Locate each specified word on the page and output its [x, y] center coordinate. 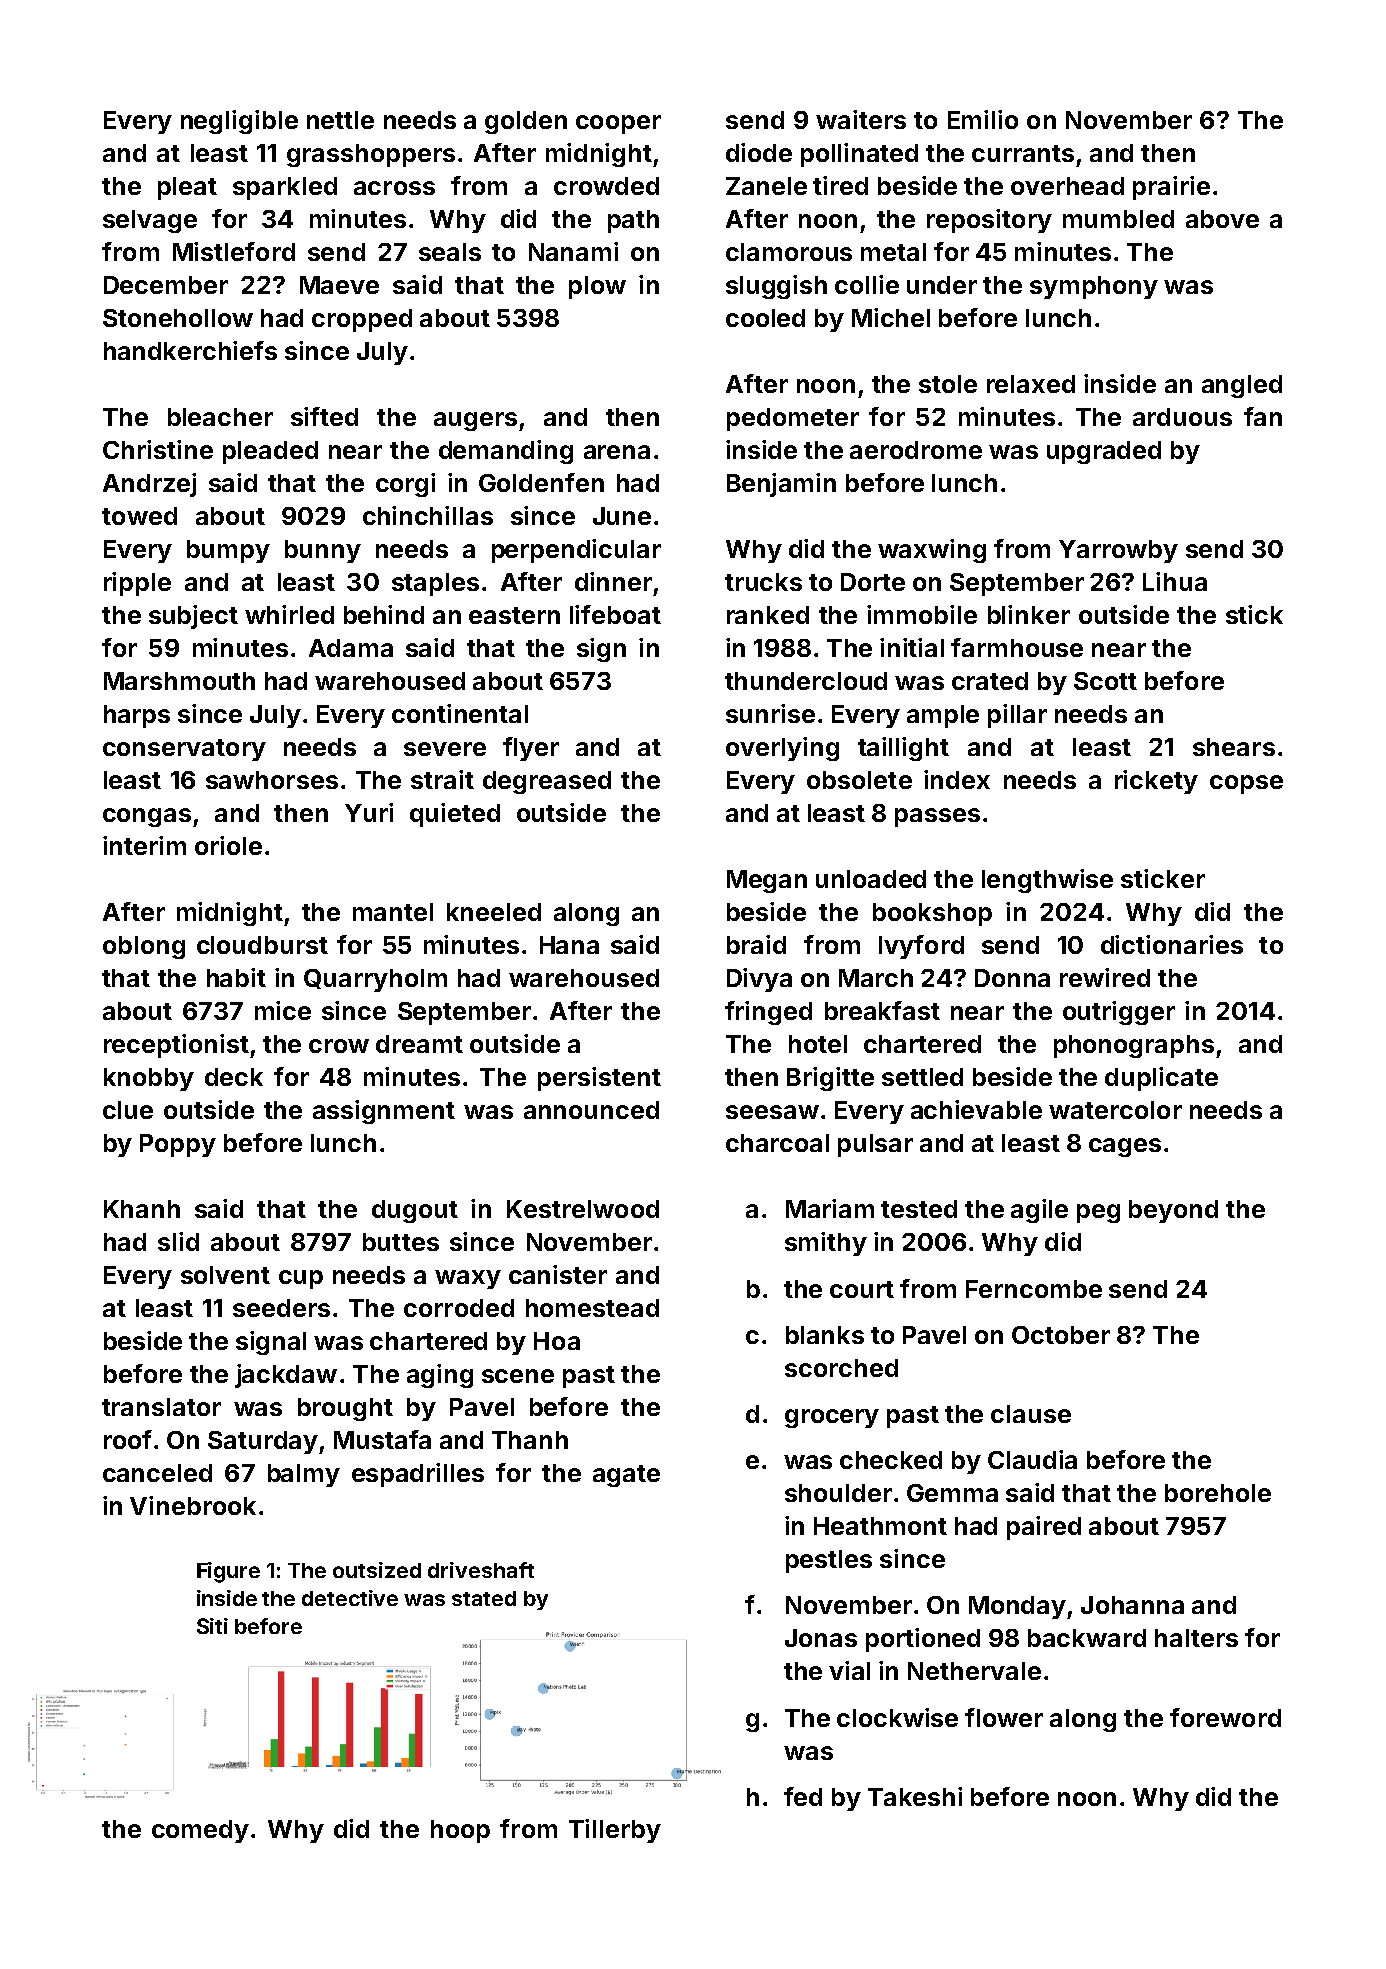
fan [1263, 416]
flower [1004, 1717]
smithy [826, 1244]
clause [1031, 1414]
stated [484, 1598]
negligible [239, 122]
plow [597, 287]
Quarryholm [375, 980]
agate [626, 1476]
